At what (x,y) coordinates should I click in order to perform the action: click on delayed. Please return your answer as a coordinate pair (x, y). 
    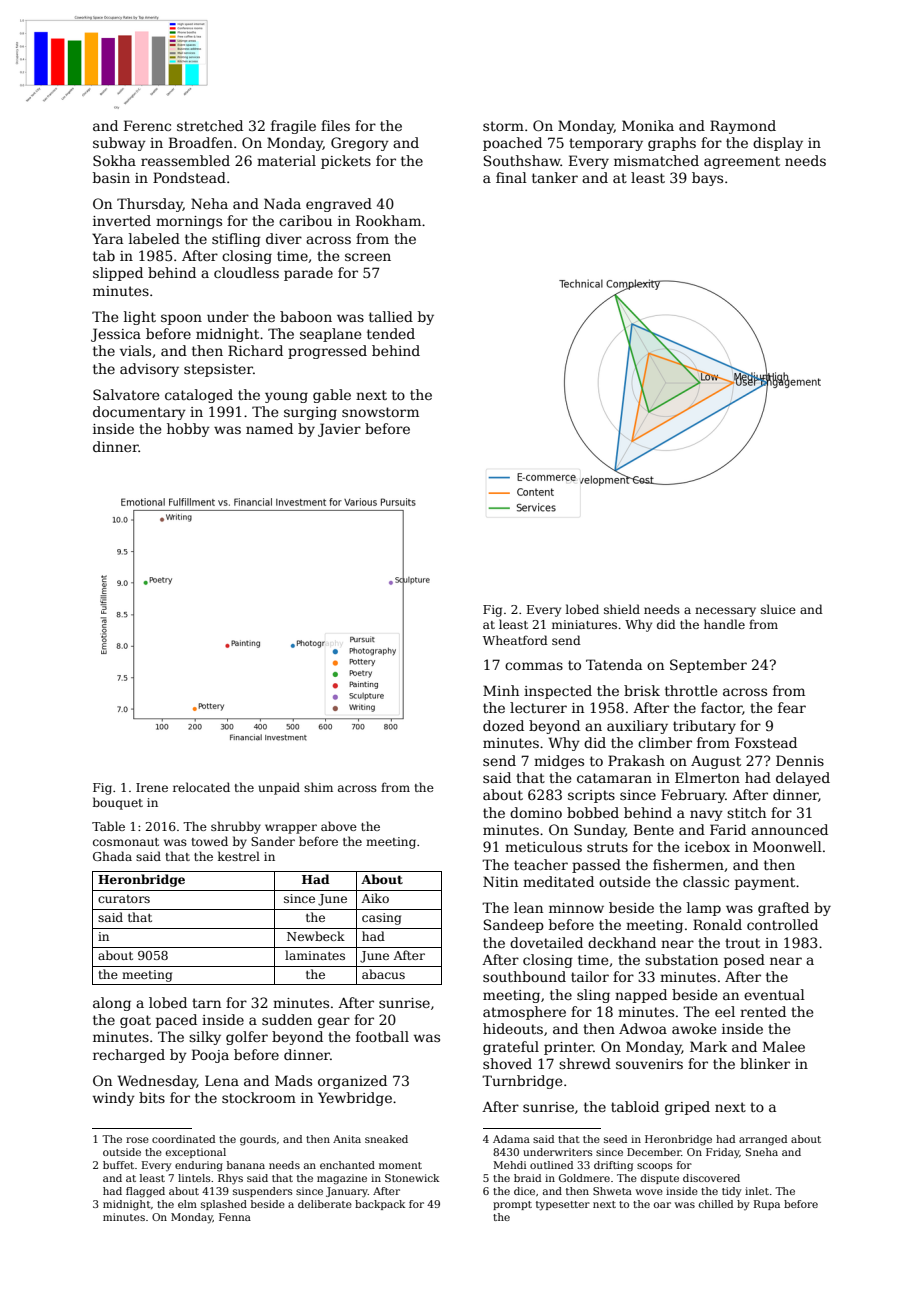
    Looking at the image, I should click on (803, 779).
